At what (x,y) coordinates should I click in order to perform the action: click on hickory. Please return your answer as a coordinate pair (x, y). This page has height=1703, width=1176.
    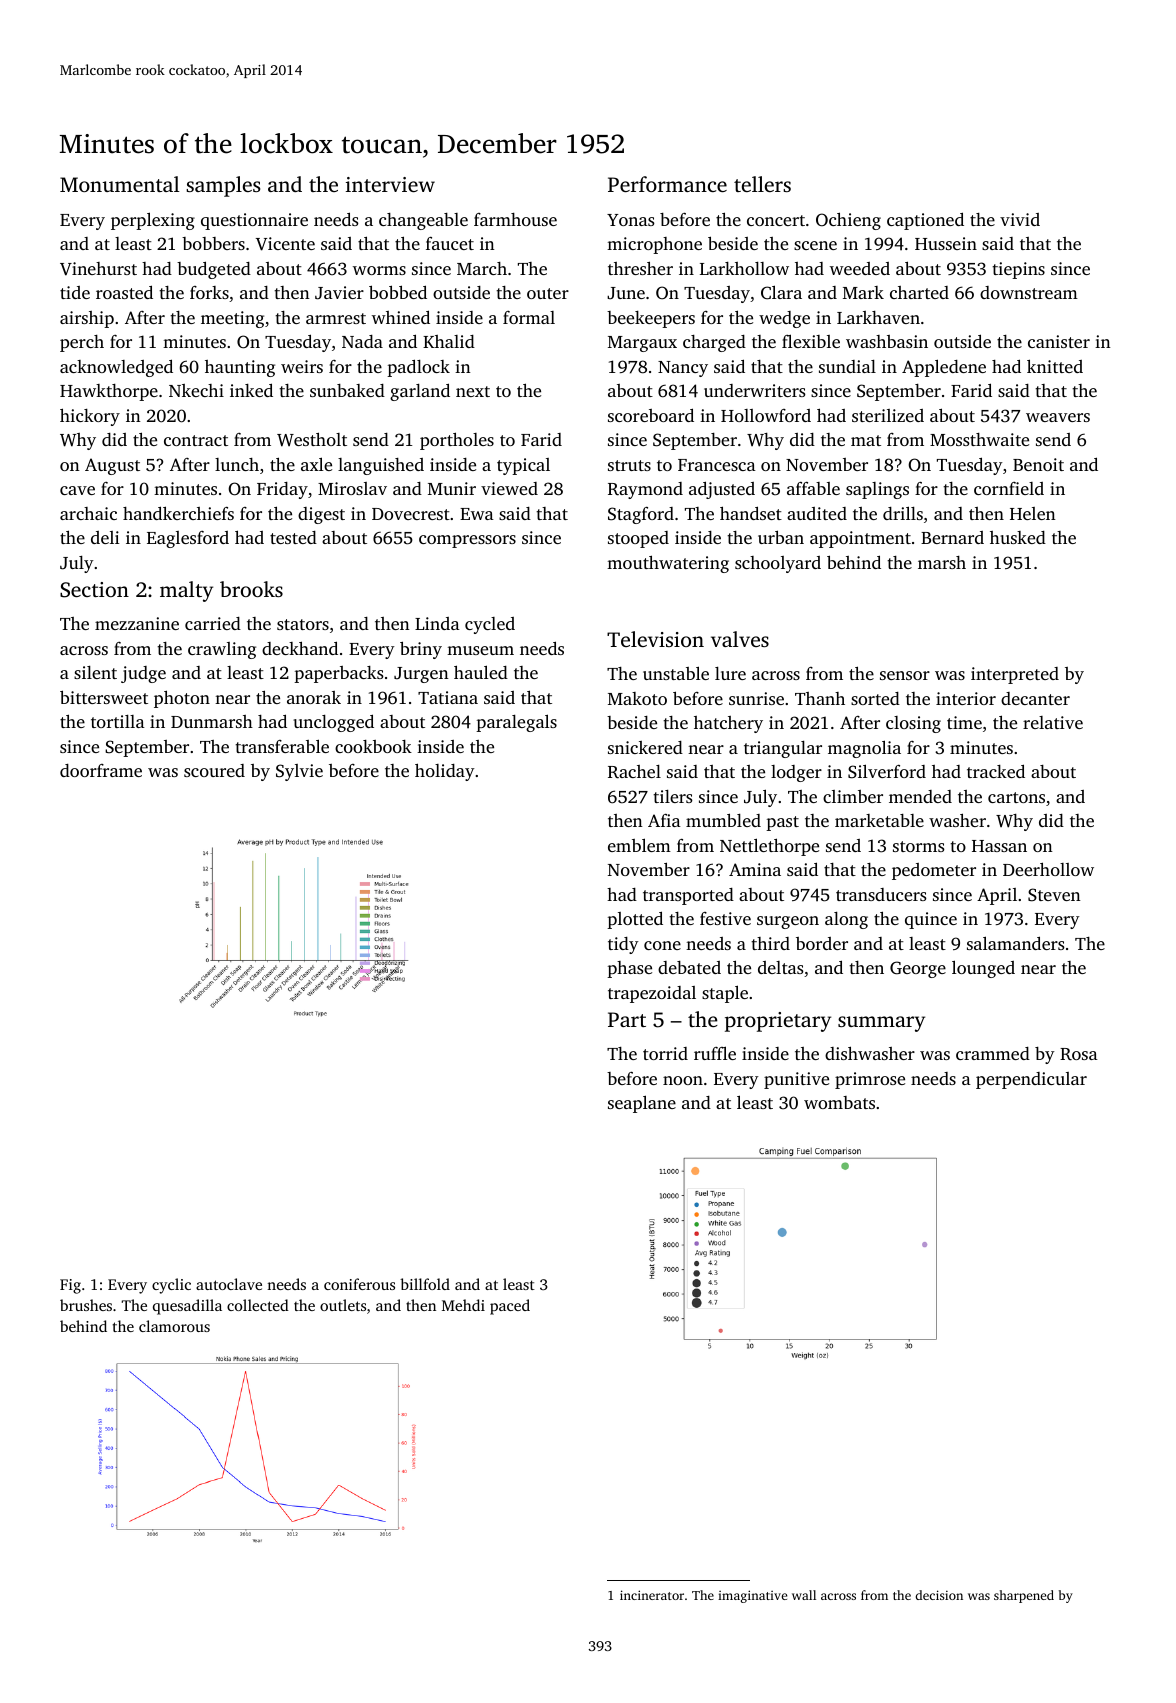
    Looking at the image, I should click on (90, 417).
